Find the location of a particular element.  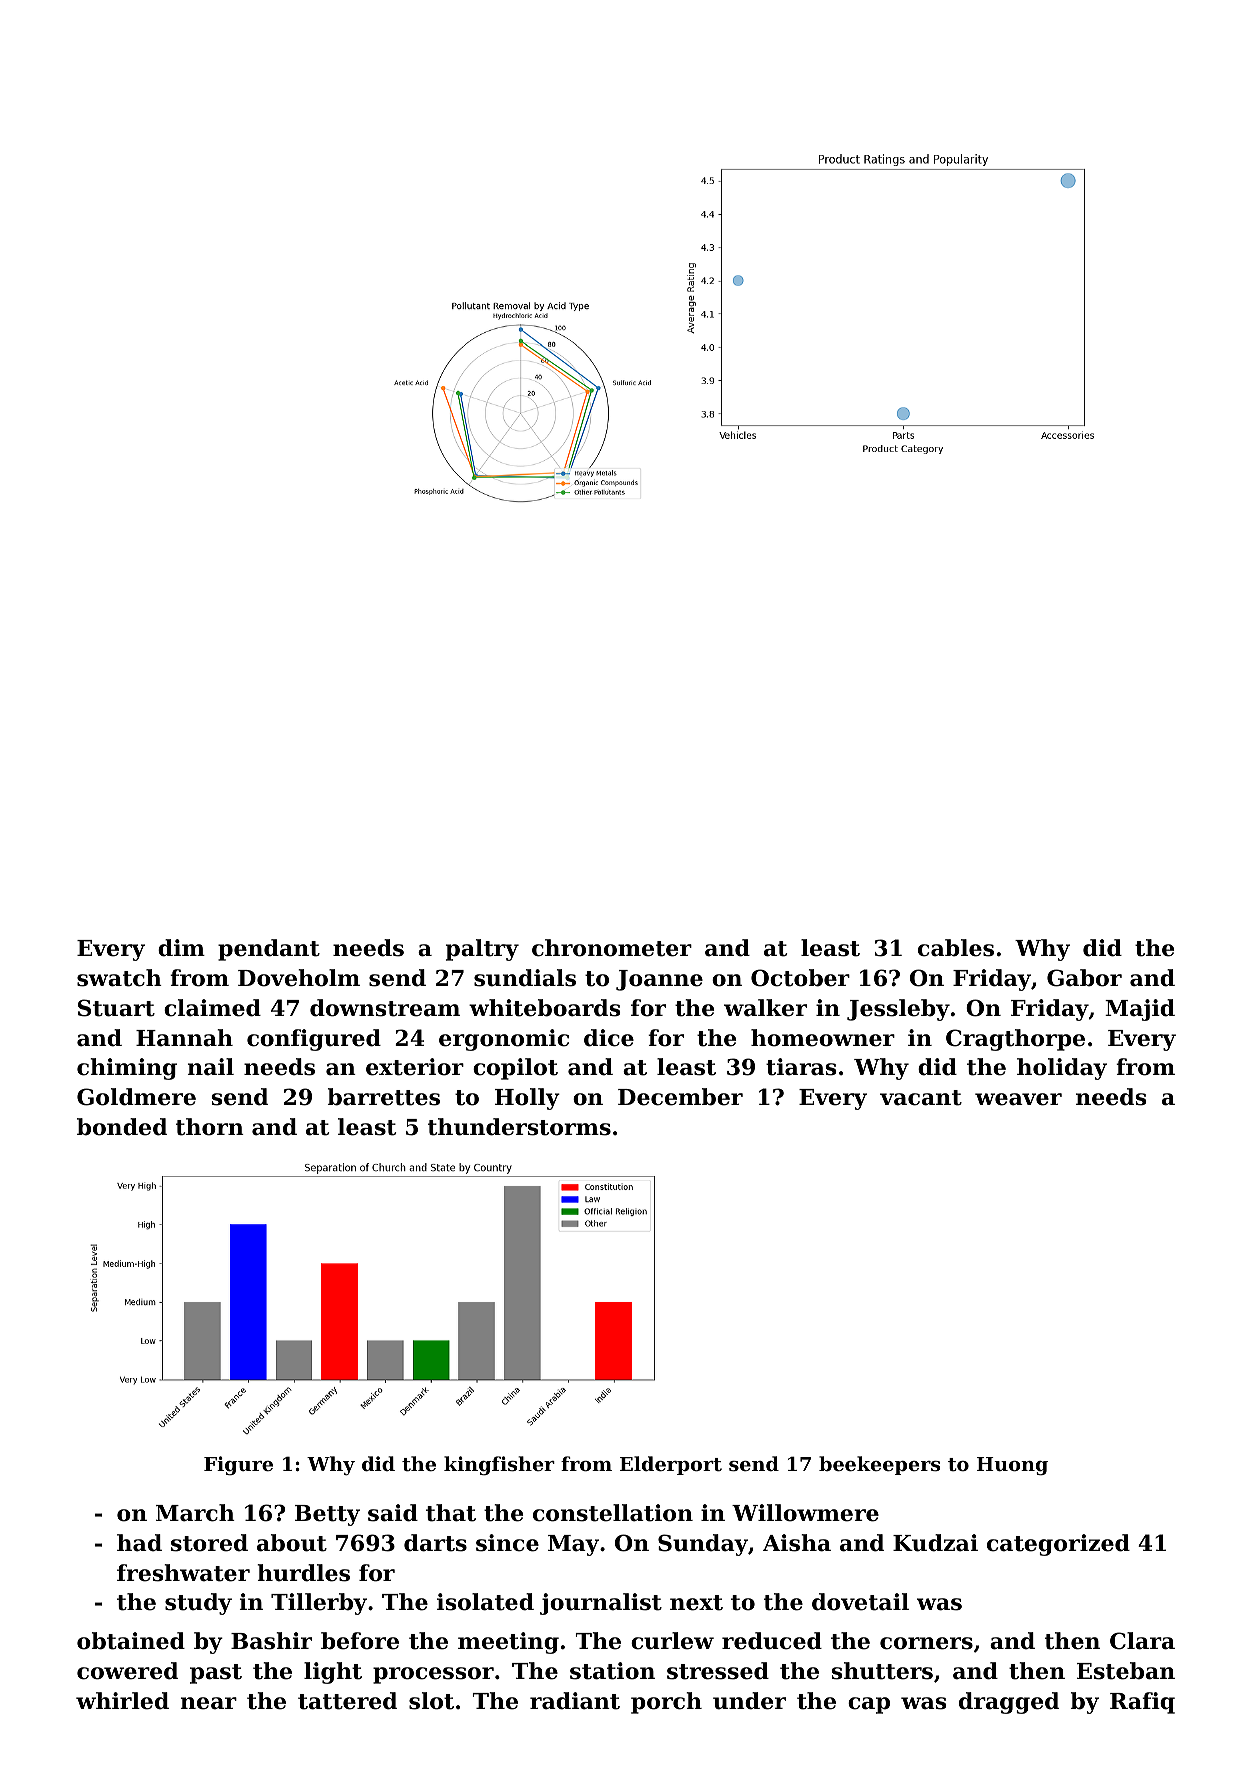

copilot is located at coordinates (515, 1069).
